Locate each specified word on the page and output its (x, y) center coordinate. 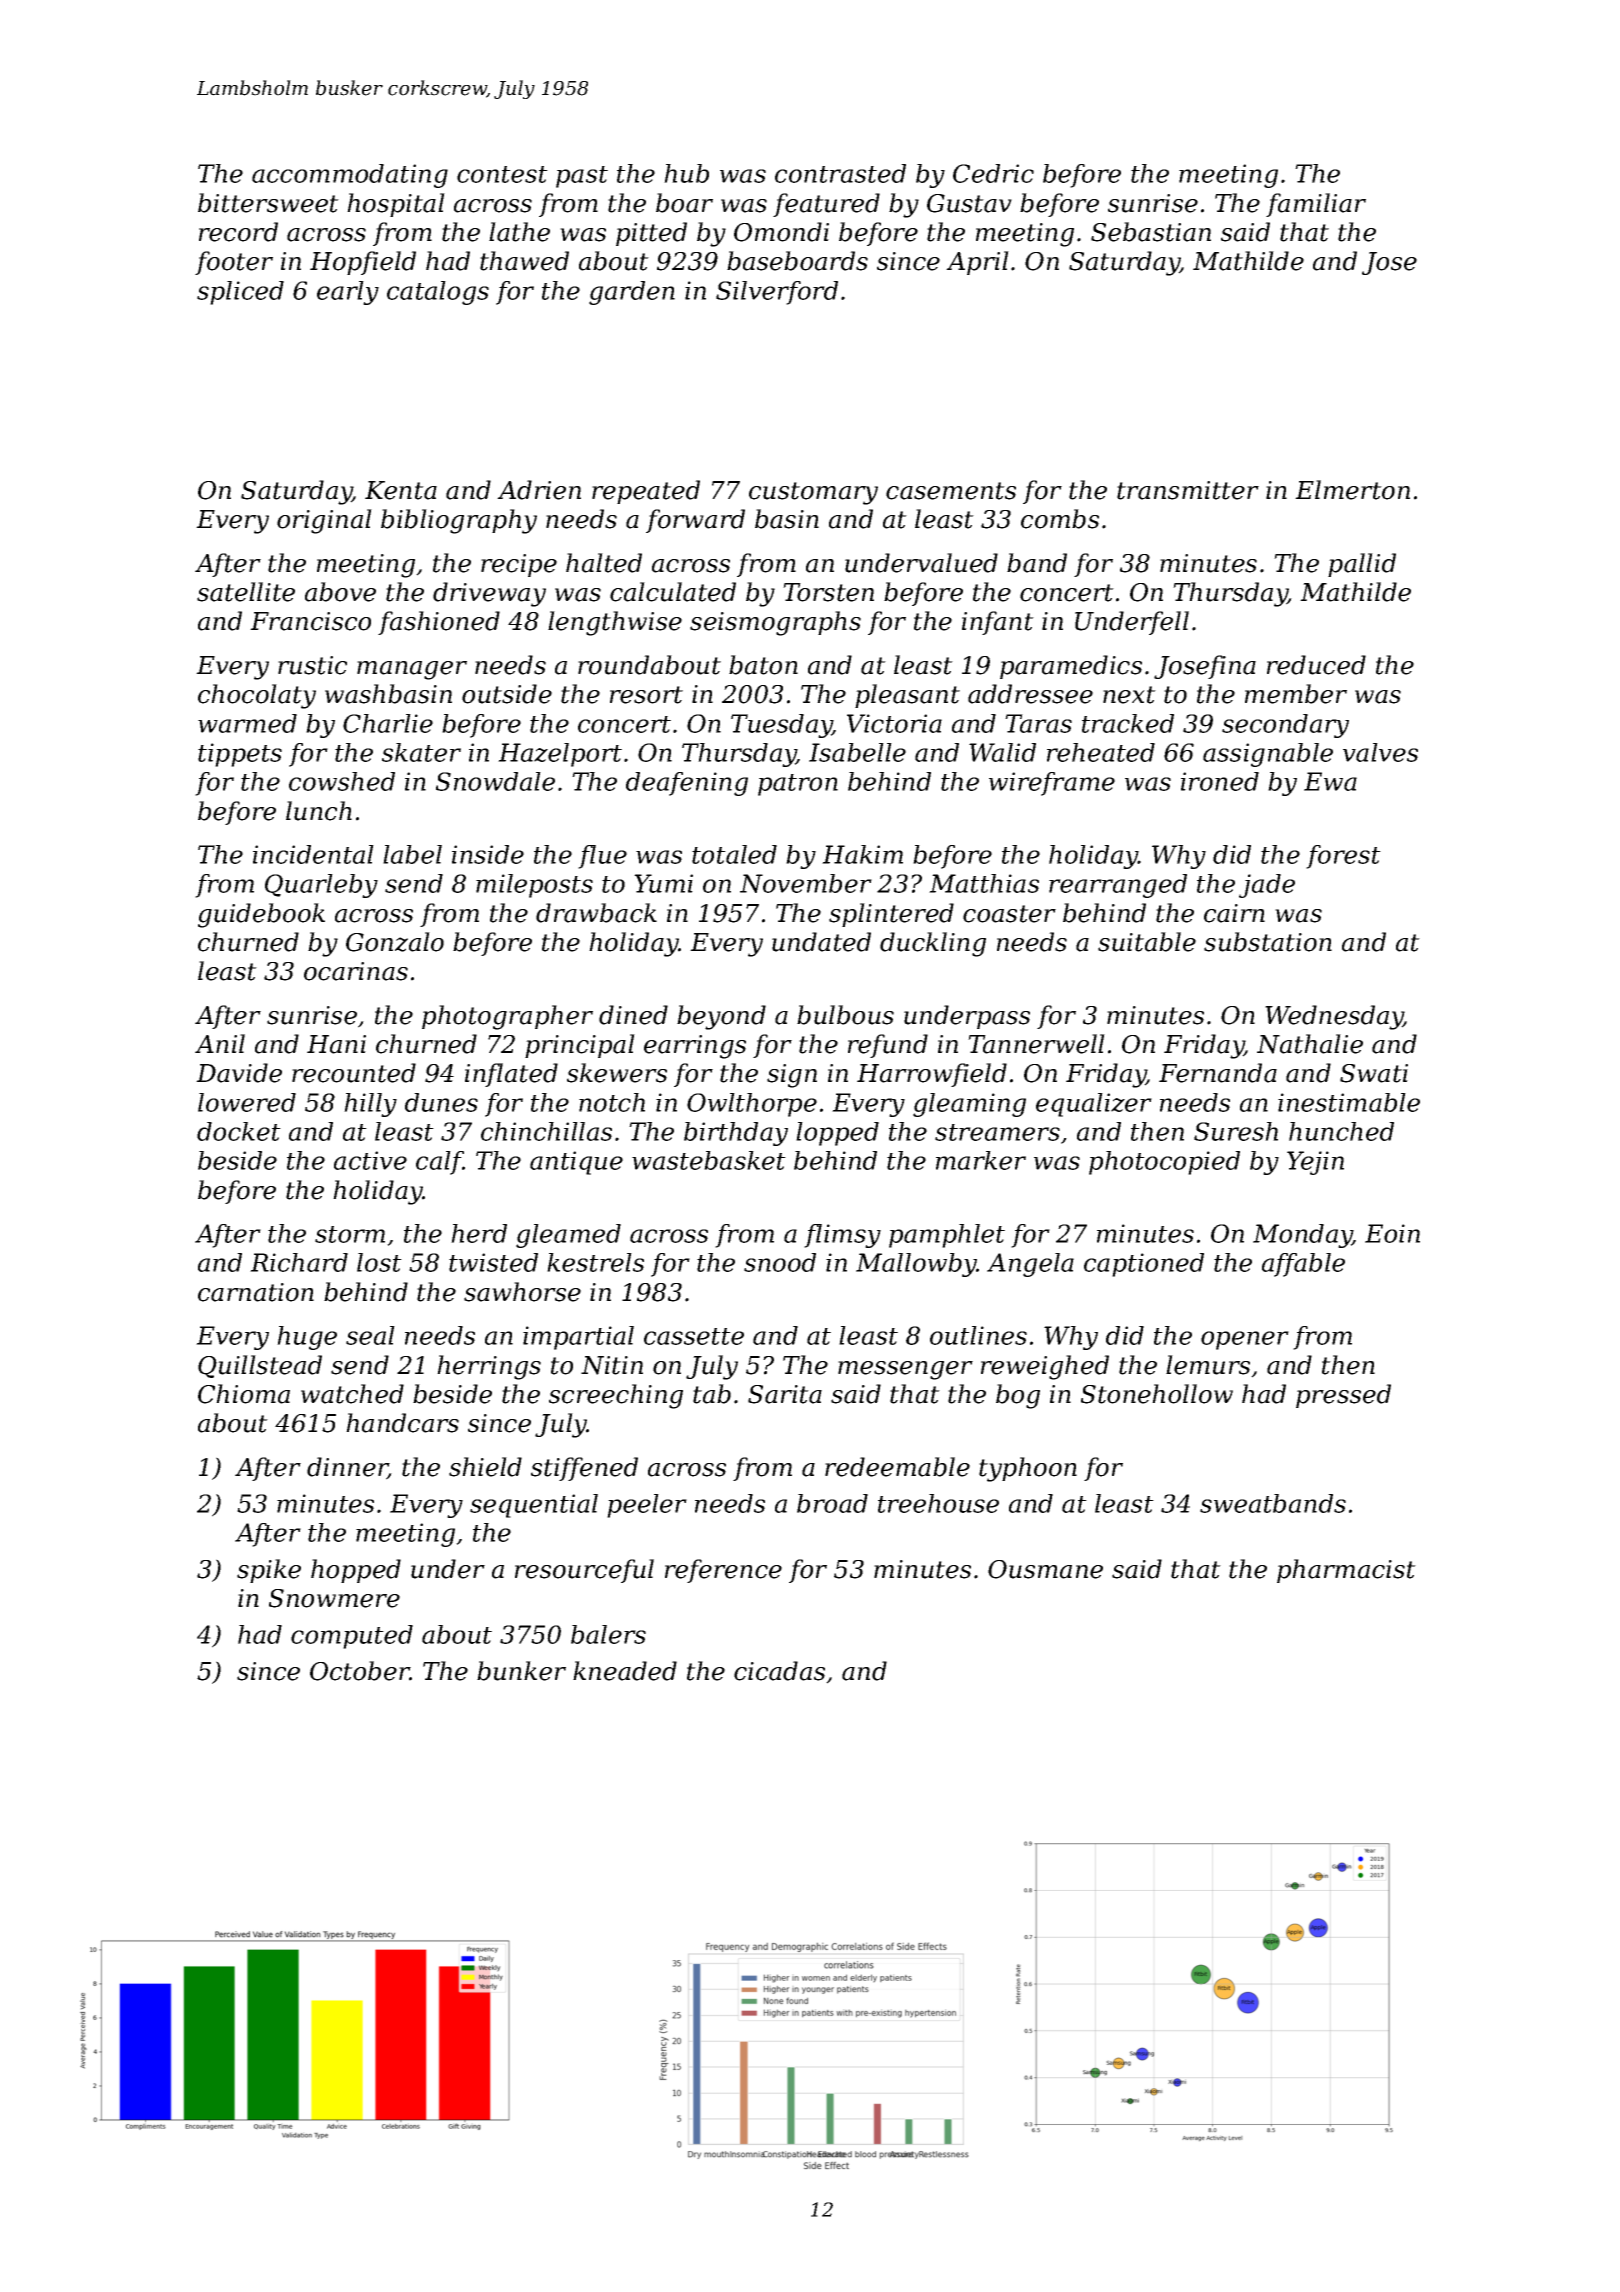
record (238, 232)
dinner (347, 1468)
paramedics (1071, 667)
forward (695, 521)
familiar (1316, 205)
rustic (312, 665)
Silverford (777, 293)
